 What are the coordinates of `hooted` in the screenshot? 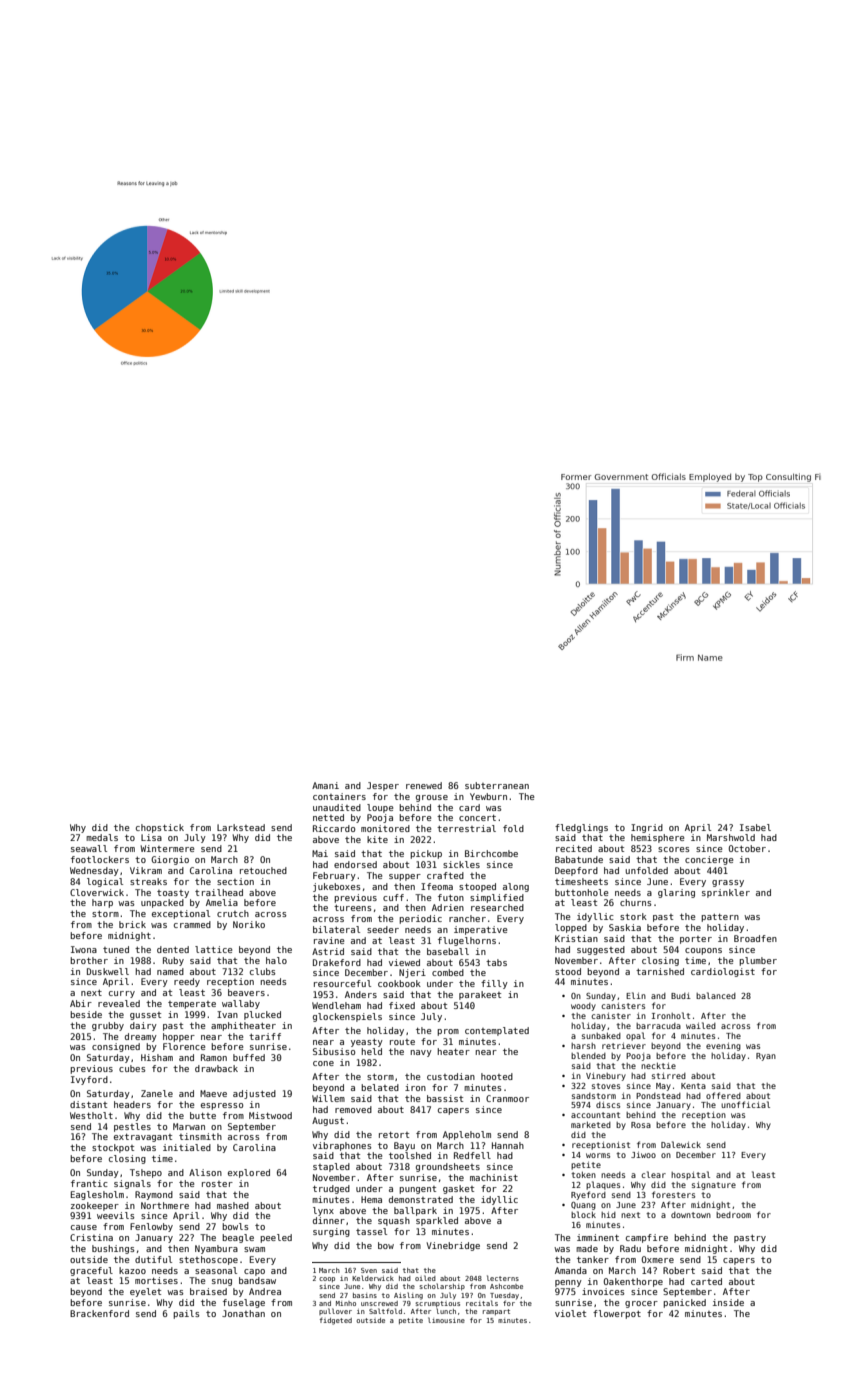 It's located at (497, 1076).
